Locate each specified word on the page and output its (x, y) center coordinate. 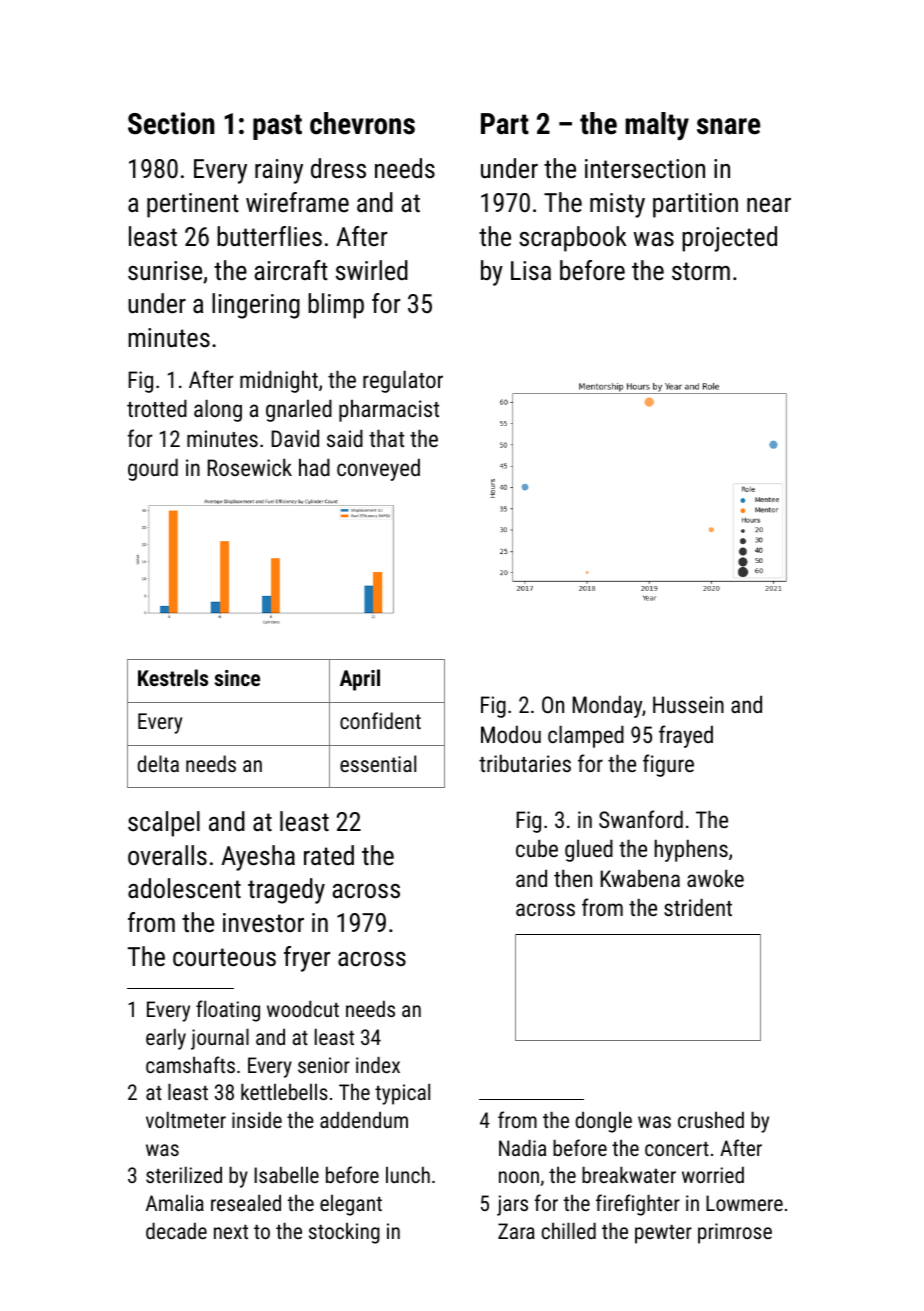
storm (701, 271)
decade (176, 1230)
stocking (344, 1233)
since (237, 678)
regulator (403, 381)
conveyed (378, 469)
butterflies (269, 236)
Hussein (688, 704)
